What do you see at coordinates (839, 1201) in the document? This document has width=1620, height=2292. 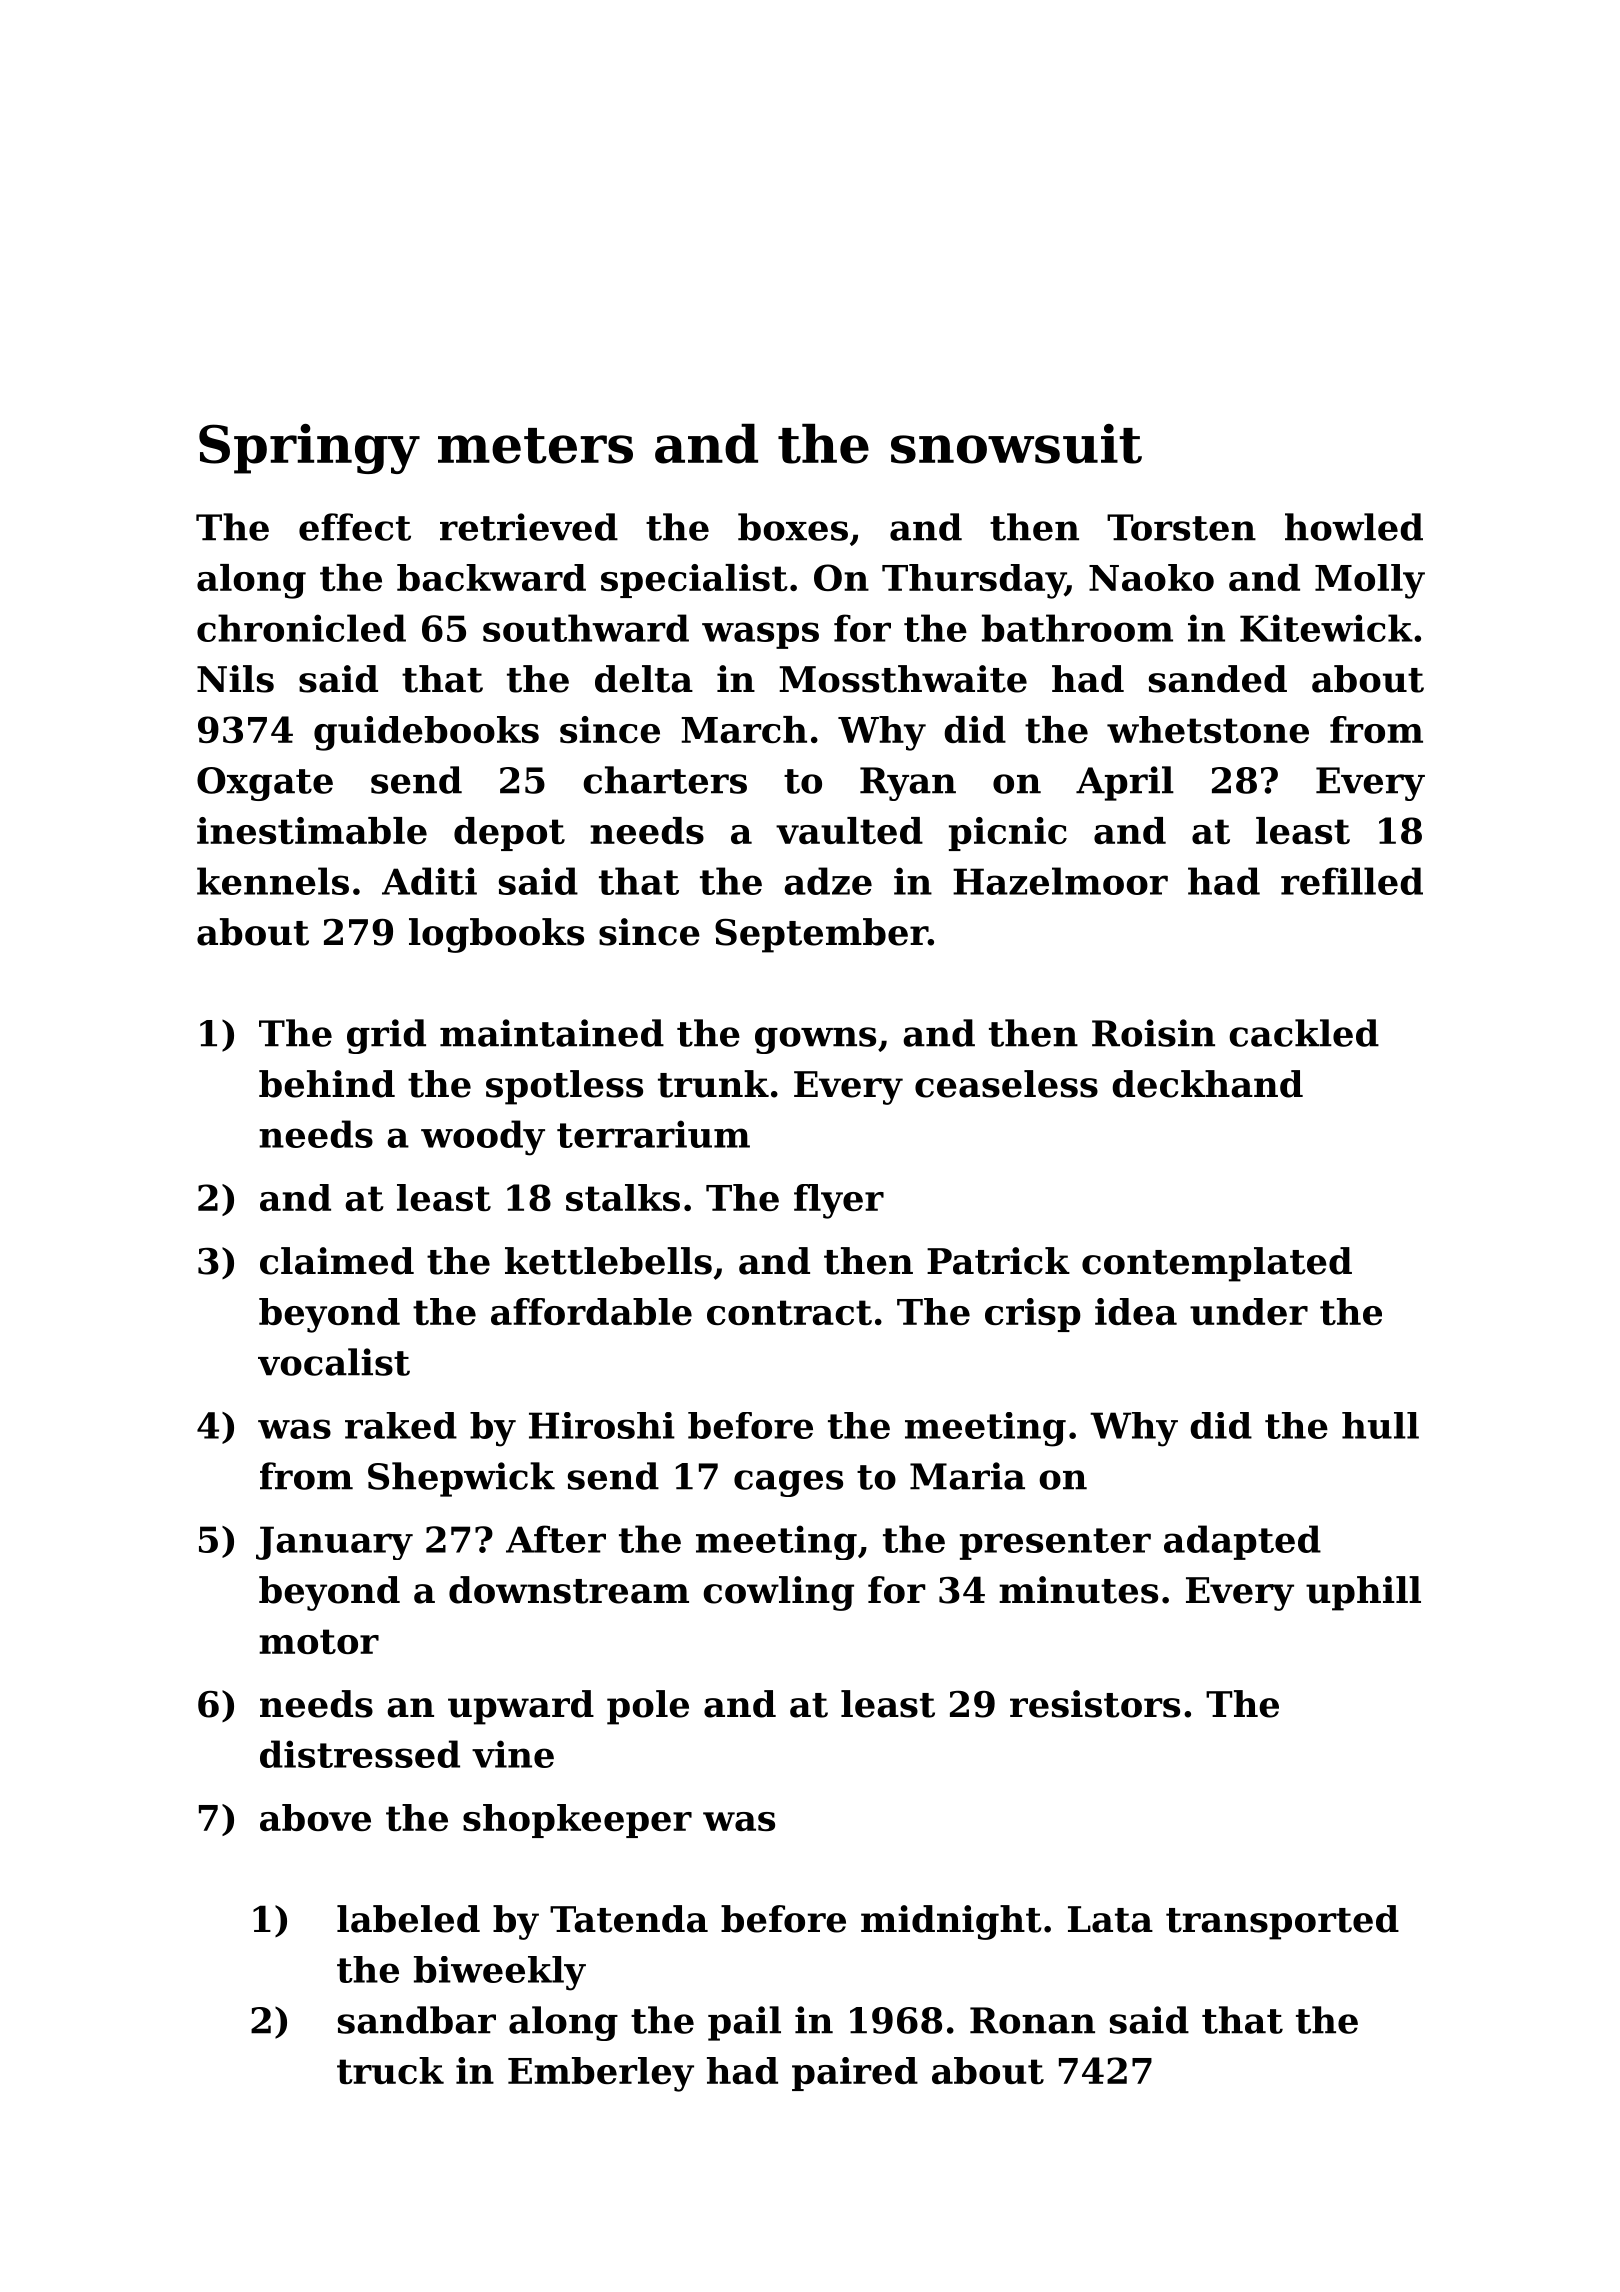 I see `flyer` at bounding box center [839, 1201].
